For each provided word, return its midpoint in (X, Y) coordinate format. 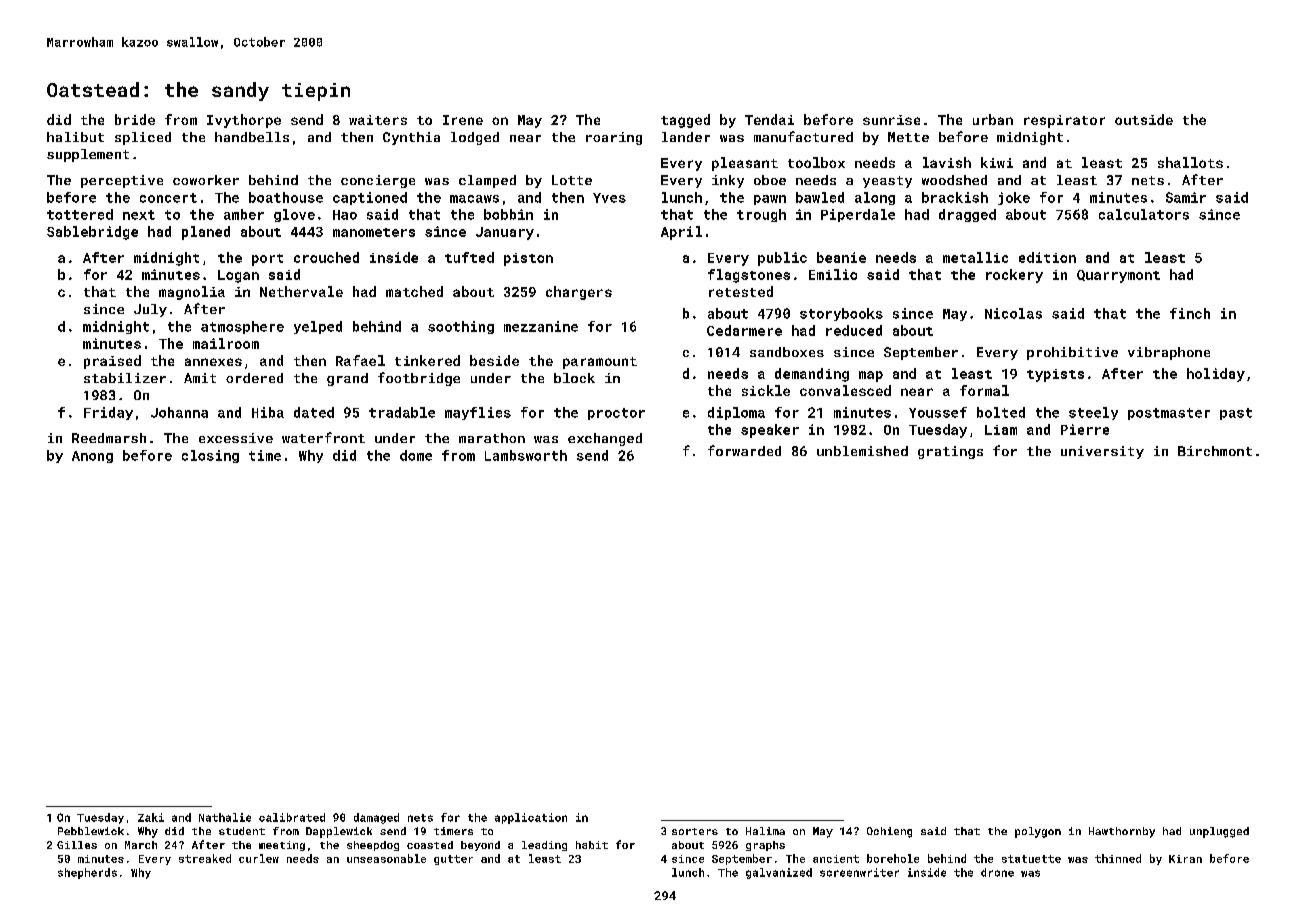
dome (416, 455)
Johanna (179, 412)
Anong (92, 457)
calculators (1144, 214)
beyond (480, 846)
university (1102, 452)
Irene (463, 120)
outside (1144, 119)
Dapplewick (339, 832)
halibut (75, 137)
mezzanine (541, 326)
